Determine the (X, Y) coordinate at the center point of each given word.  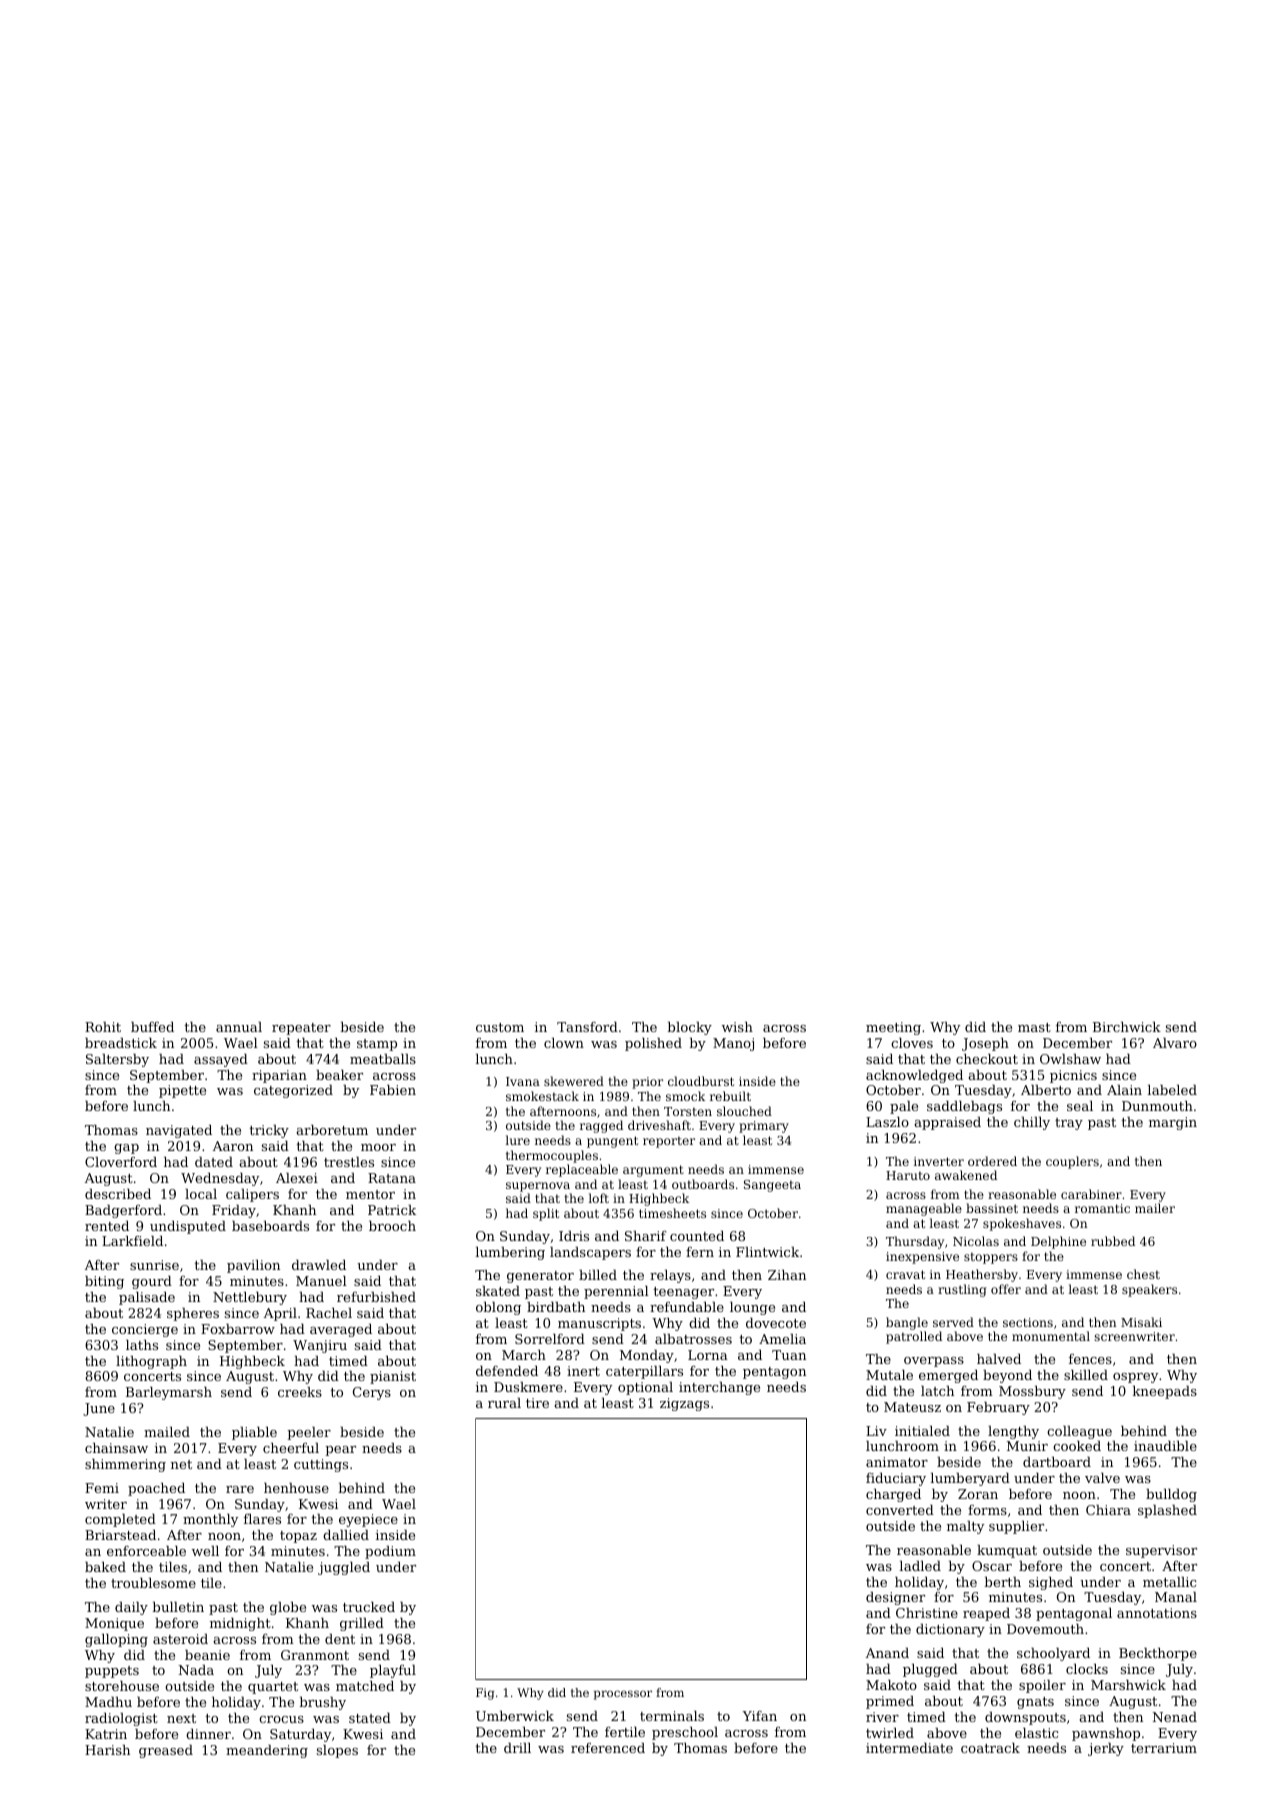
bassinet (992, 1208)
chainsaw (116, 1448)
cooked (1077, 1446)
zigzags (684, 1404)
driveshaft (659, 1125)
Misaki (1141, 1322)
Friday (234, 1211)
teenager (683, 1293)
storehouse (122, 1686)
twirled (890, 1733)
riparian (279, 1076)
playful (393, 1671)
